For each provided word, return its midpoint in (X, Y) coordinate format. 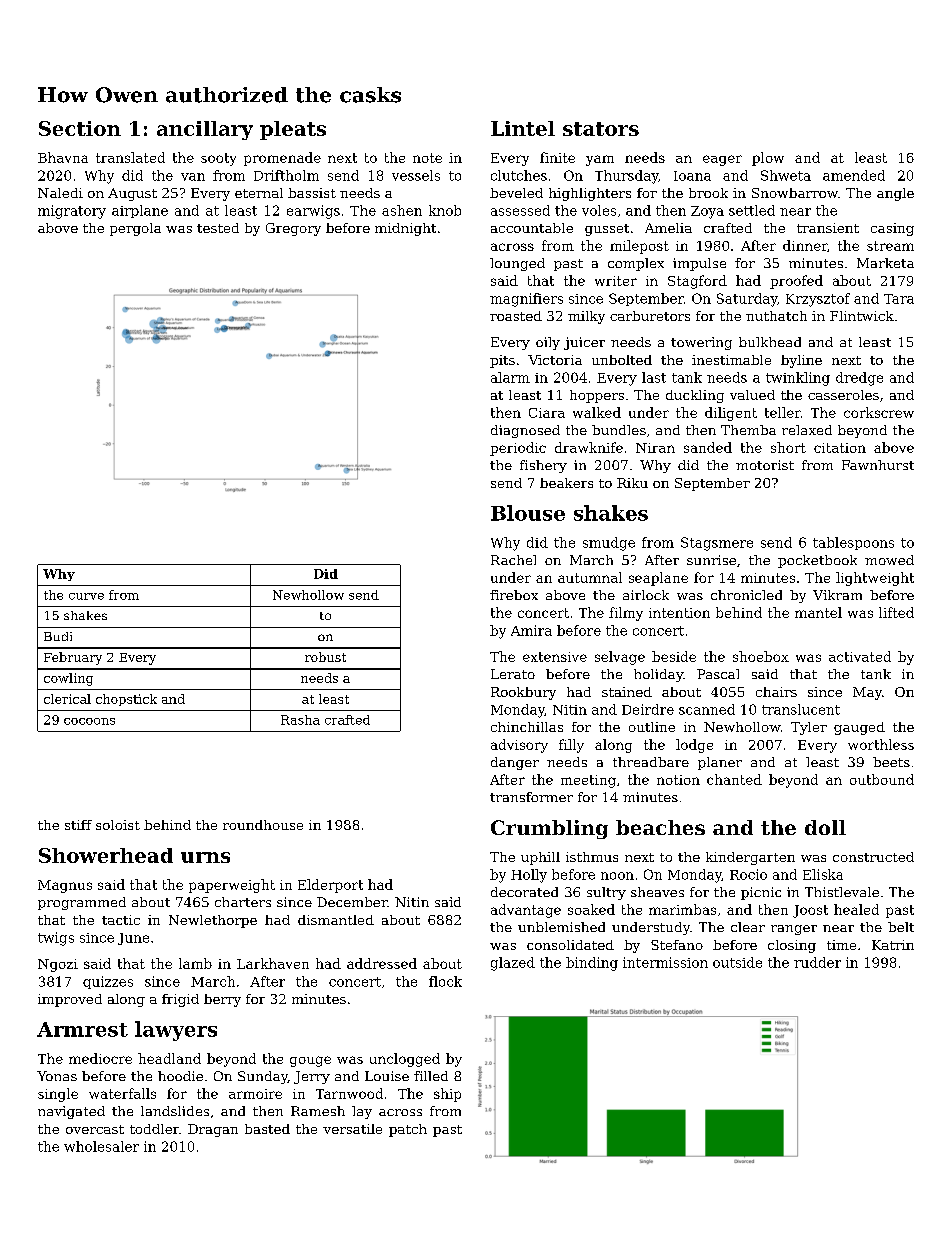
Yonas (57, 1076)
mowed (889, 560)
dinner (805, 245)
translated (130, 157)
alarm (510, 377)
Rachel (513, 560)
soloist (118, 825)
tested (218, 228)
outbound (882, 779)
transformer (531, 797)
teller (783, 412)
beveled (516, 193)
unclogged (405, 1060)
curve (86, 596)
